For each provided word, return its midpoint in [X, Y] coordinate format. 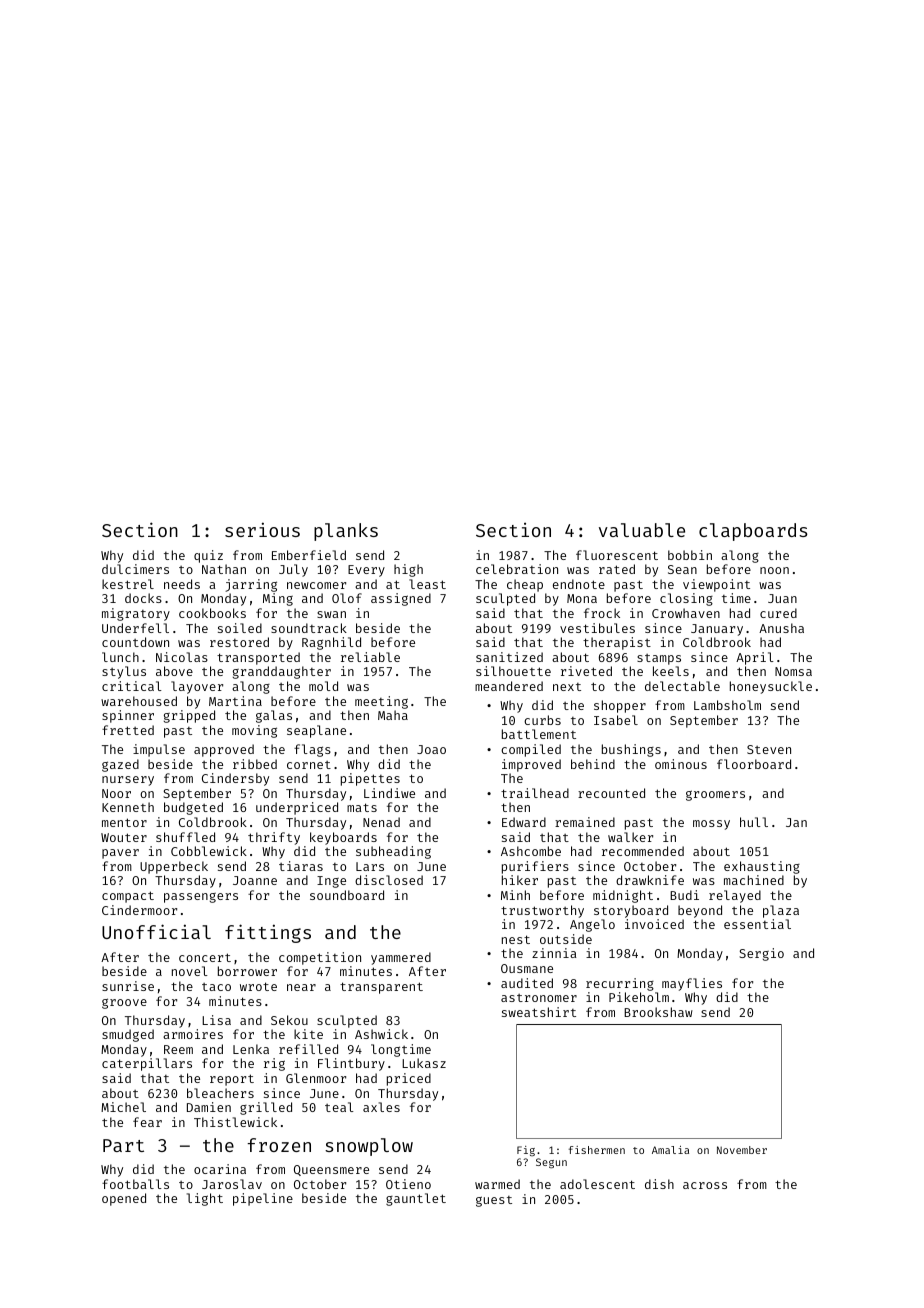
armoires [193, 1034]
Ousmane [527, 968]
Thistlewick [235, 1122]
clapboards [753, 532]
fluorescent [617, 555]
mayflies [692, 984]
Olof [347, 598]
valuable [642, 530]
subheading [393, 852]
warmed [497, 1184]
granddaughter [282, 672]
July [293, 570]
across [705, 1185]
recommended [643, 851]
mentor [124, 822]
